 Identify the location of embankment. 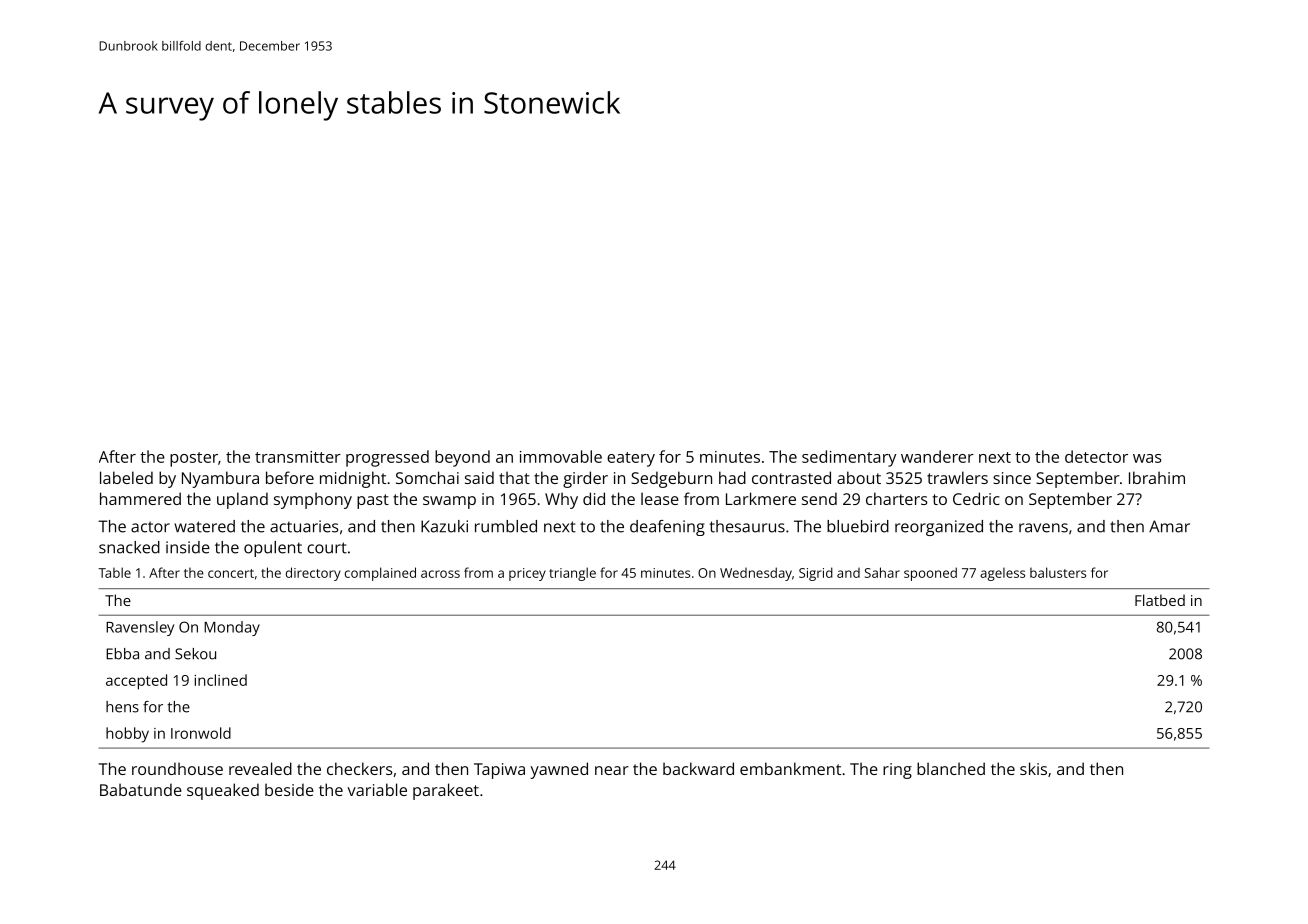
(790, 768).
